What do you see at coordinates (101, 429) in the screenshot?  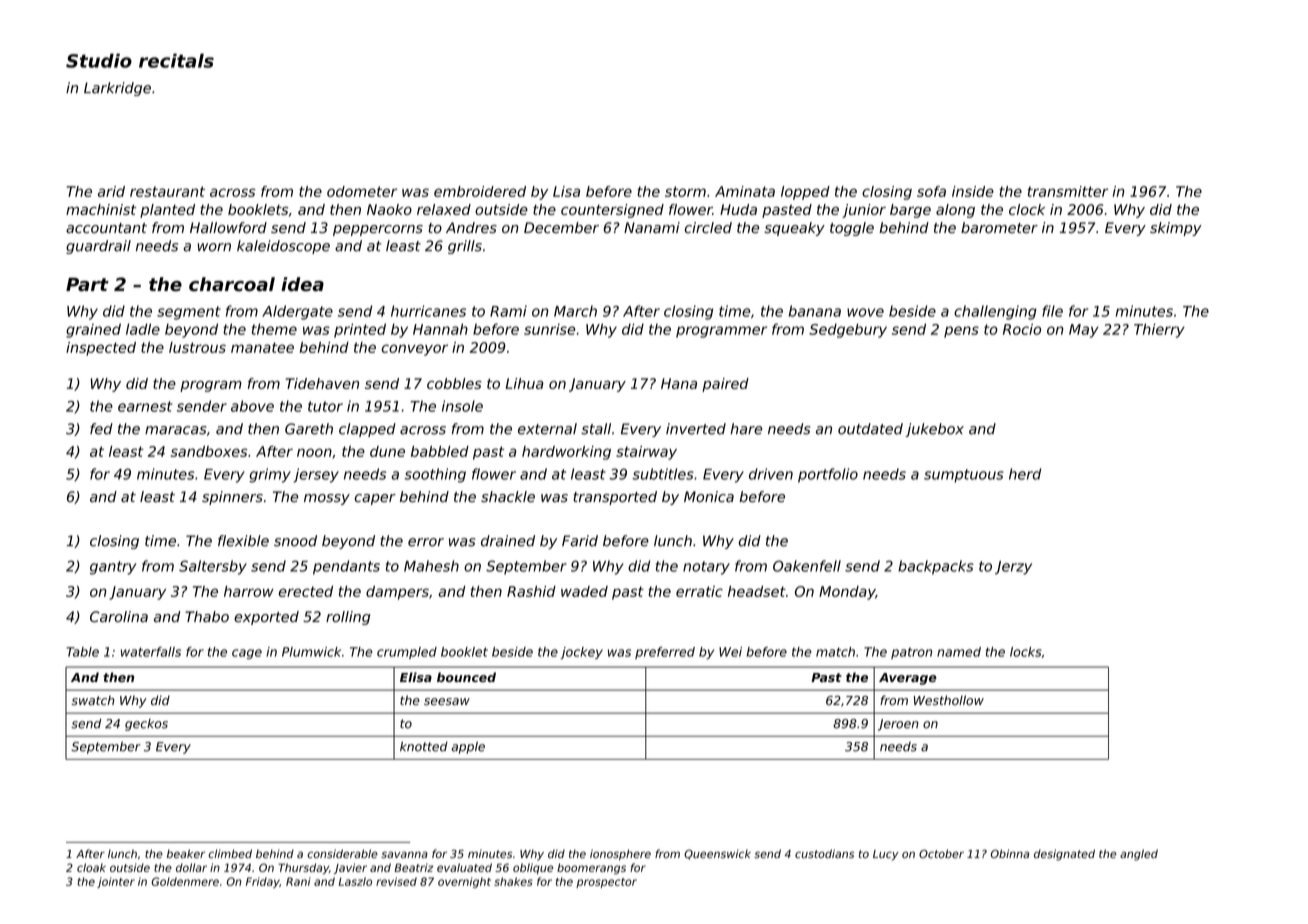 I see `fed` at bounding box center [101, 429].
